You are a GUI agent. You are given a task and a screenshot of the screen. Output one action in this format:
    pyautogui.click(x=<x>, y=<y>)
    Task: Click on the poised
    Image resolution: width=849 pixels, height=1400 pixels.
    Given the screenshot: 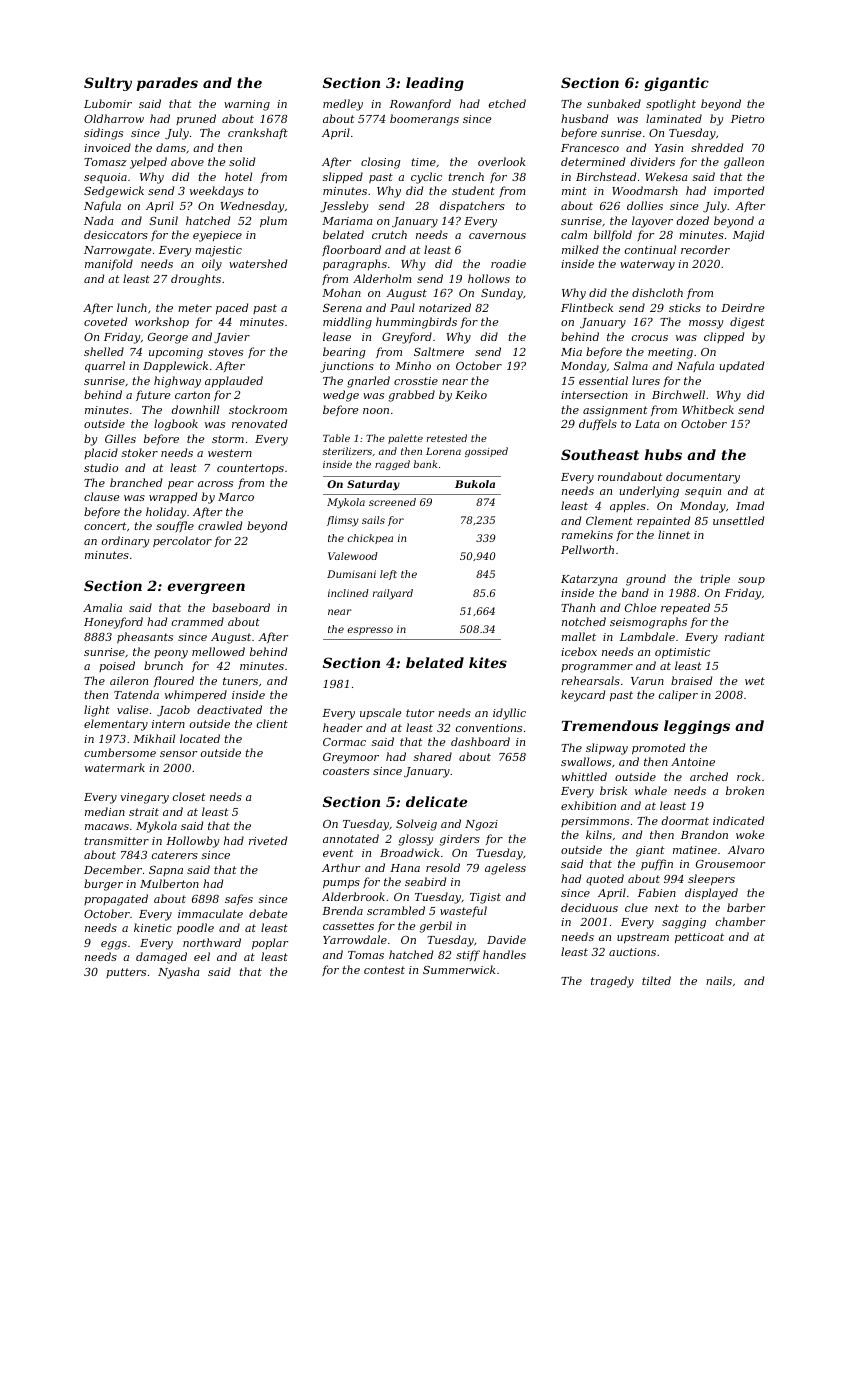 What is the action you would take?
    pyautogui.click(x=117, y=666)
